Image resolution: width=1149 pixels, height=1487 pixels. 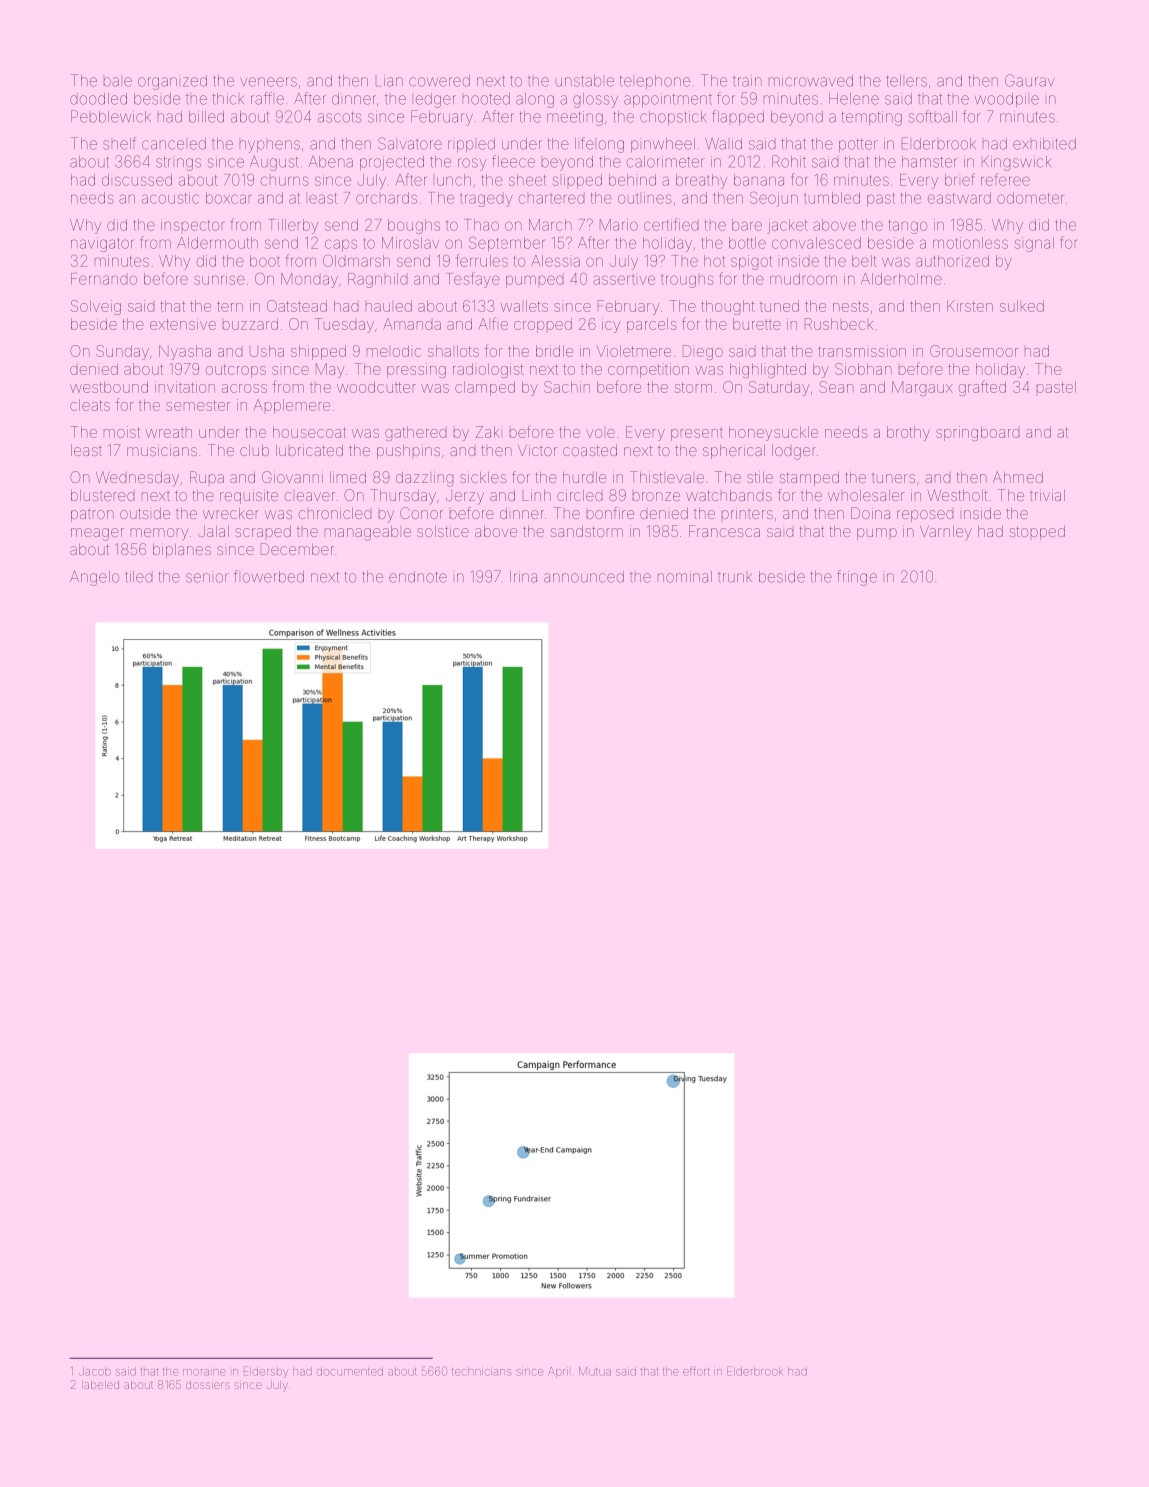 I want to click on nests, so click(x=851, y=306).
